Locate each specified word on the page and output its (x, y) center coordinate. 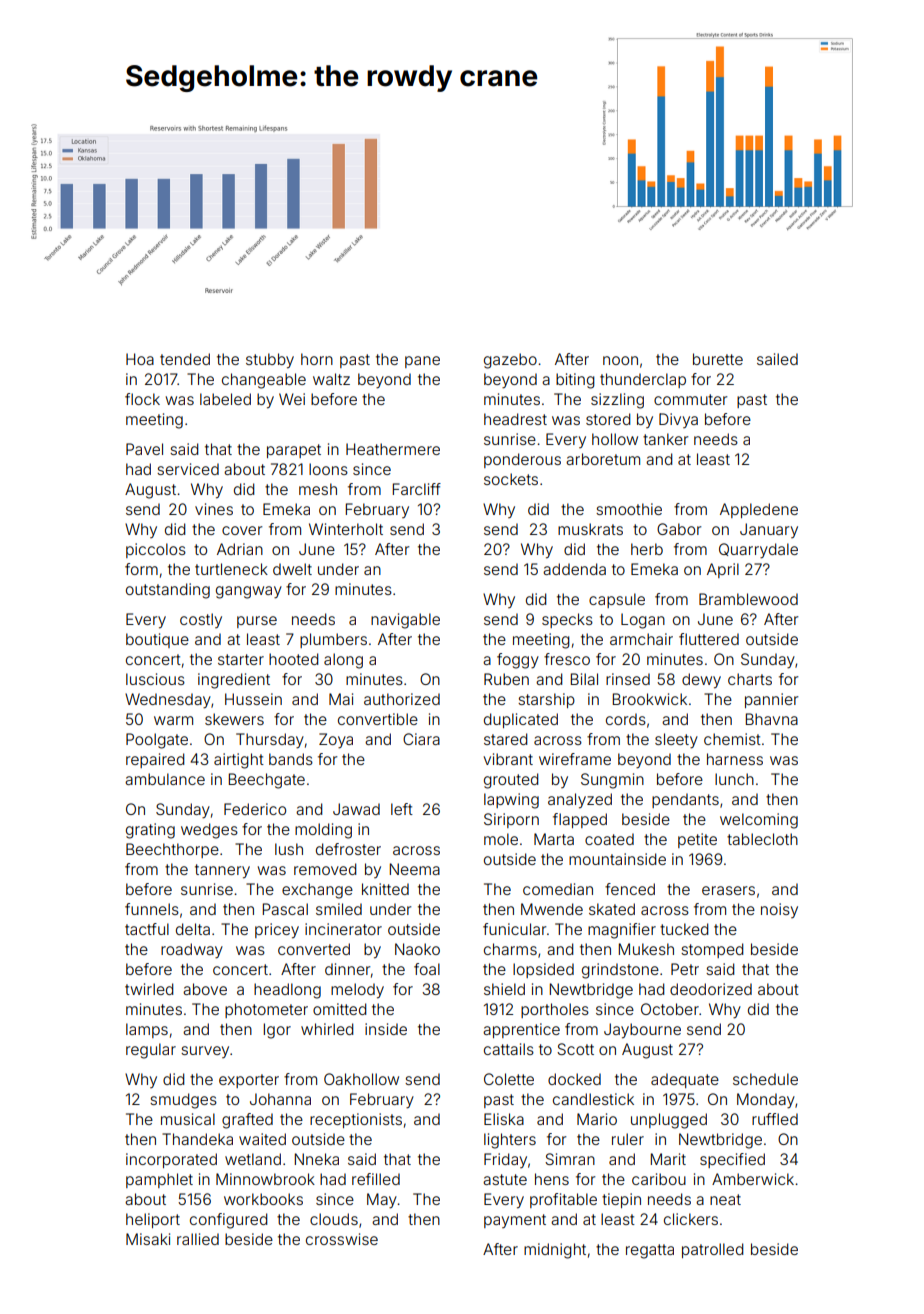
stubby (270, 361)
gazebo (510, 361)
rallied (198, 1239)
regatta (650, 1251)
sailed (777, 359)
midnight (555, 1251)
